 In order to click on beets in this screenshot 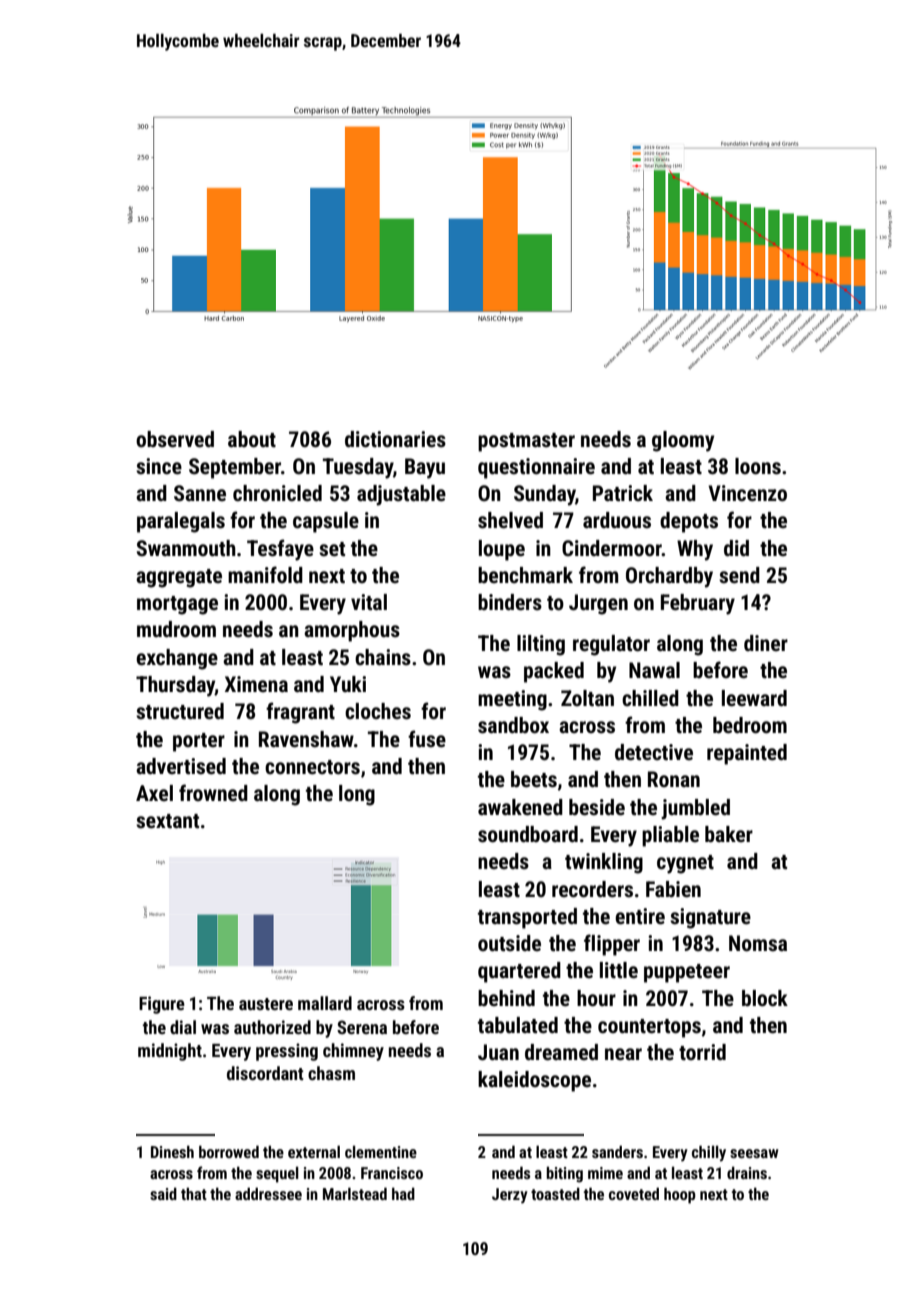, I will do `click(534, 779)`.
